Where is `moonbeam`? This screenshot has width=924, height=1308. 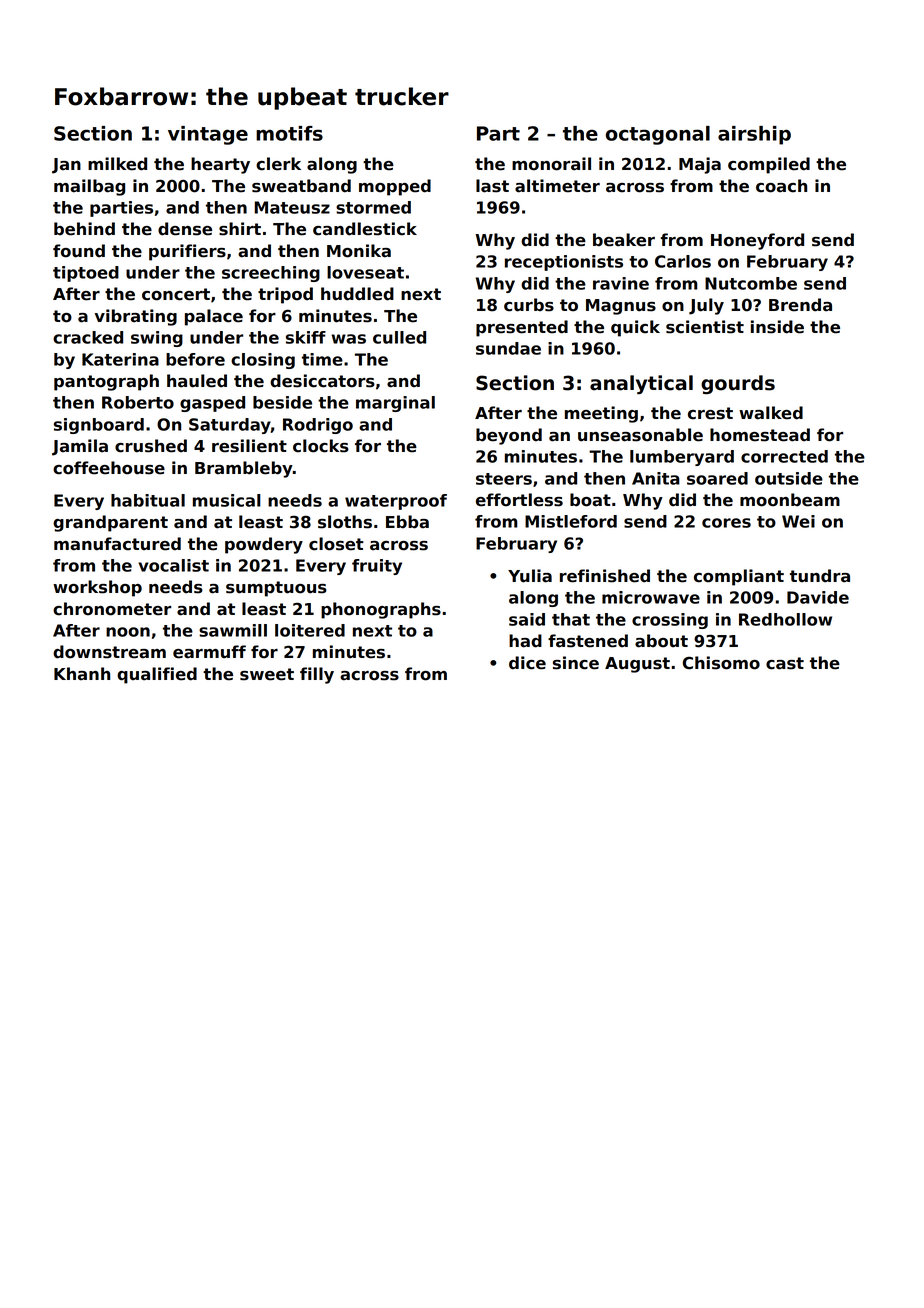
moonbeam is located at coordinates (790, 500).
